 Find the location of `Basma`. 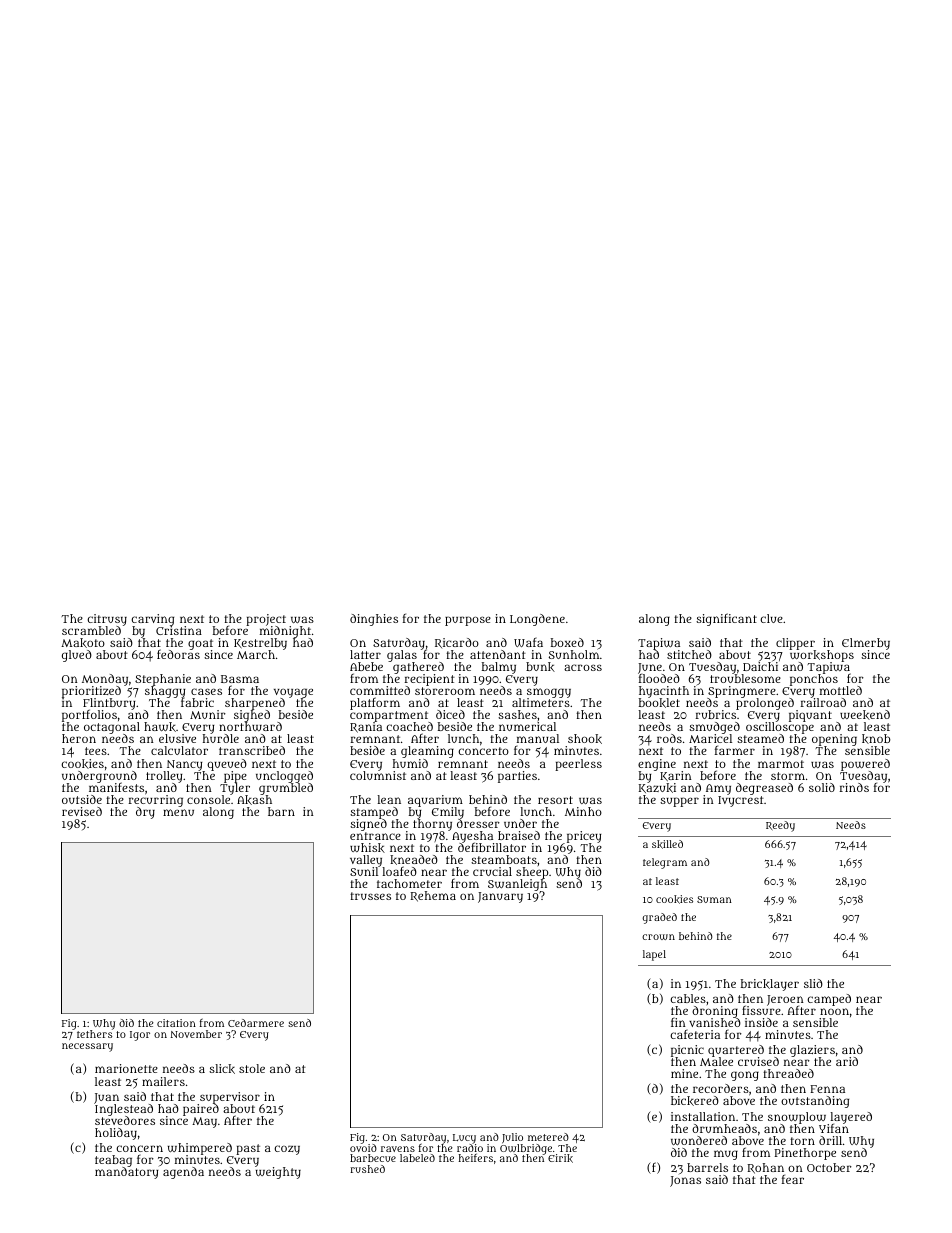

Basma is located at coordinates (240, 679).
